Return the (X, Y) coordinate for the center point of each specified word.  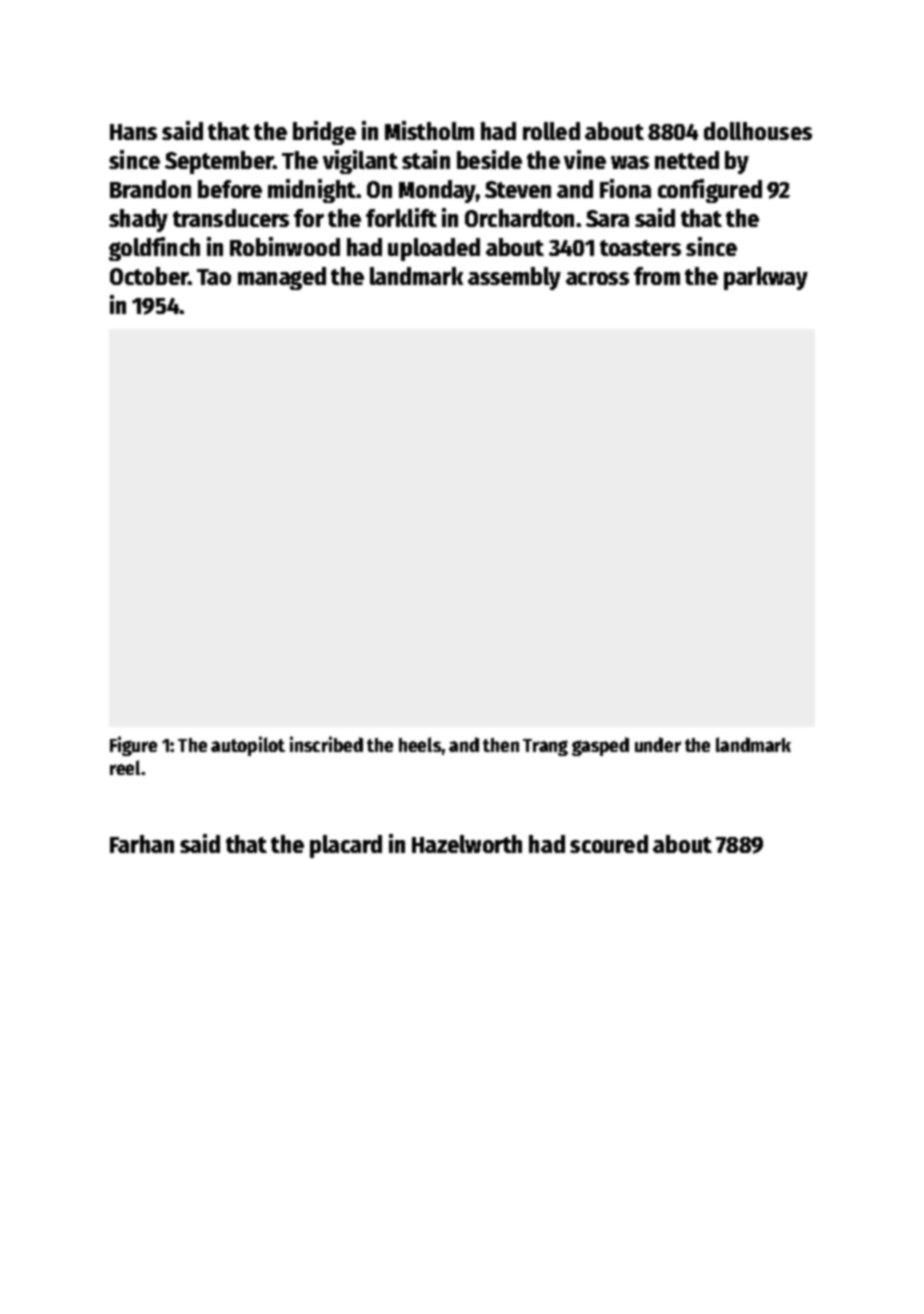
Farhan (142, 844)
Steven (518, 189)
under (658, 744)
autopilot (248, 746)
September (219, 162)
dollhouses (758, 131)
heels (420, 744)
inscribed (326, 744)
